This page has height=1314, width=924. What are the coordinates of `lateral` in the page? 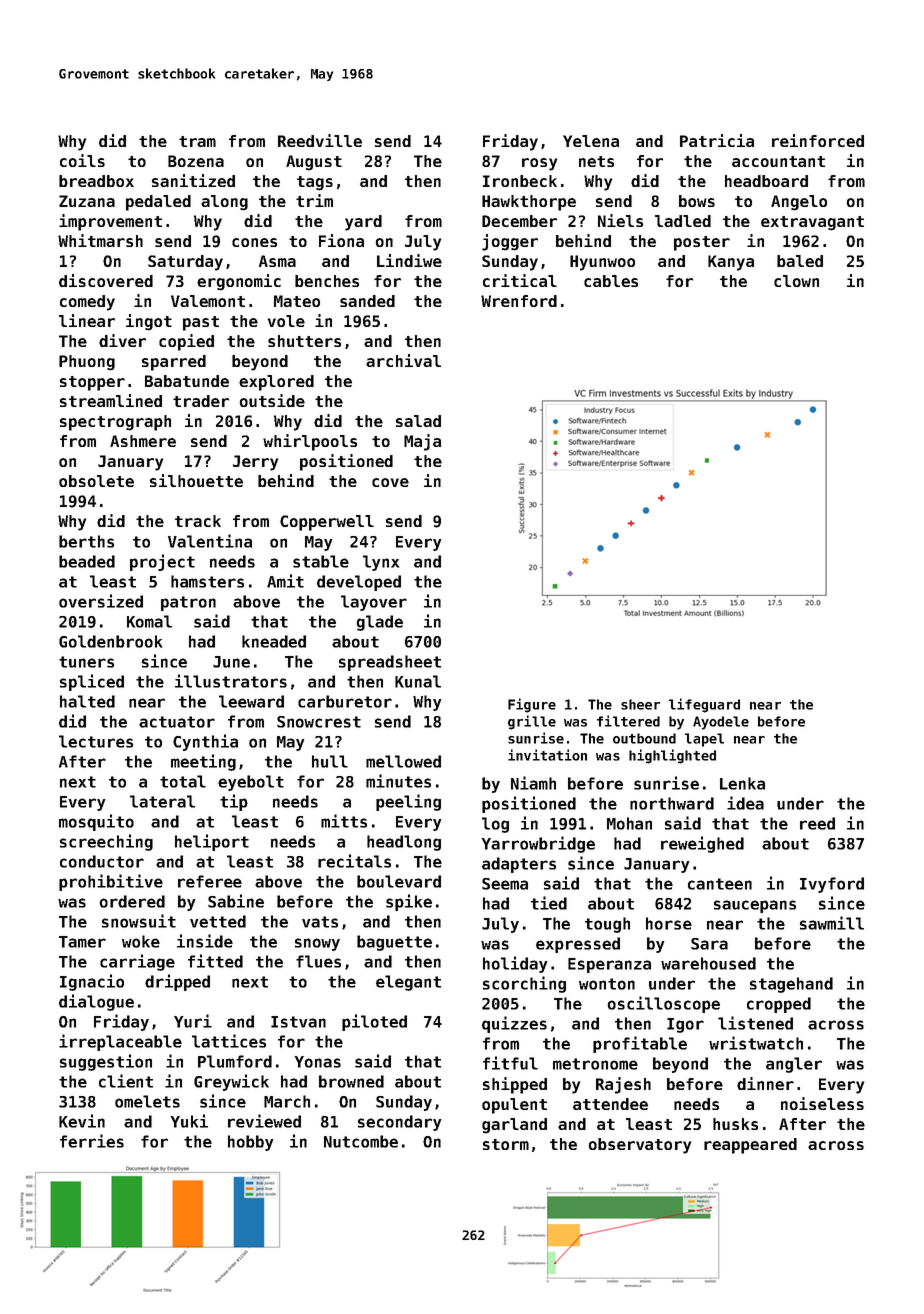 It's located at (162, 801).
